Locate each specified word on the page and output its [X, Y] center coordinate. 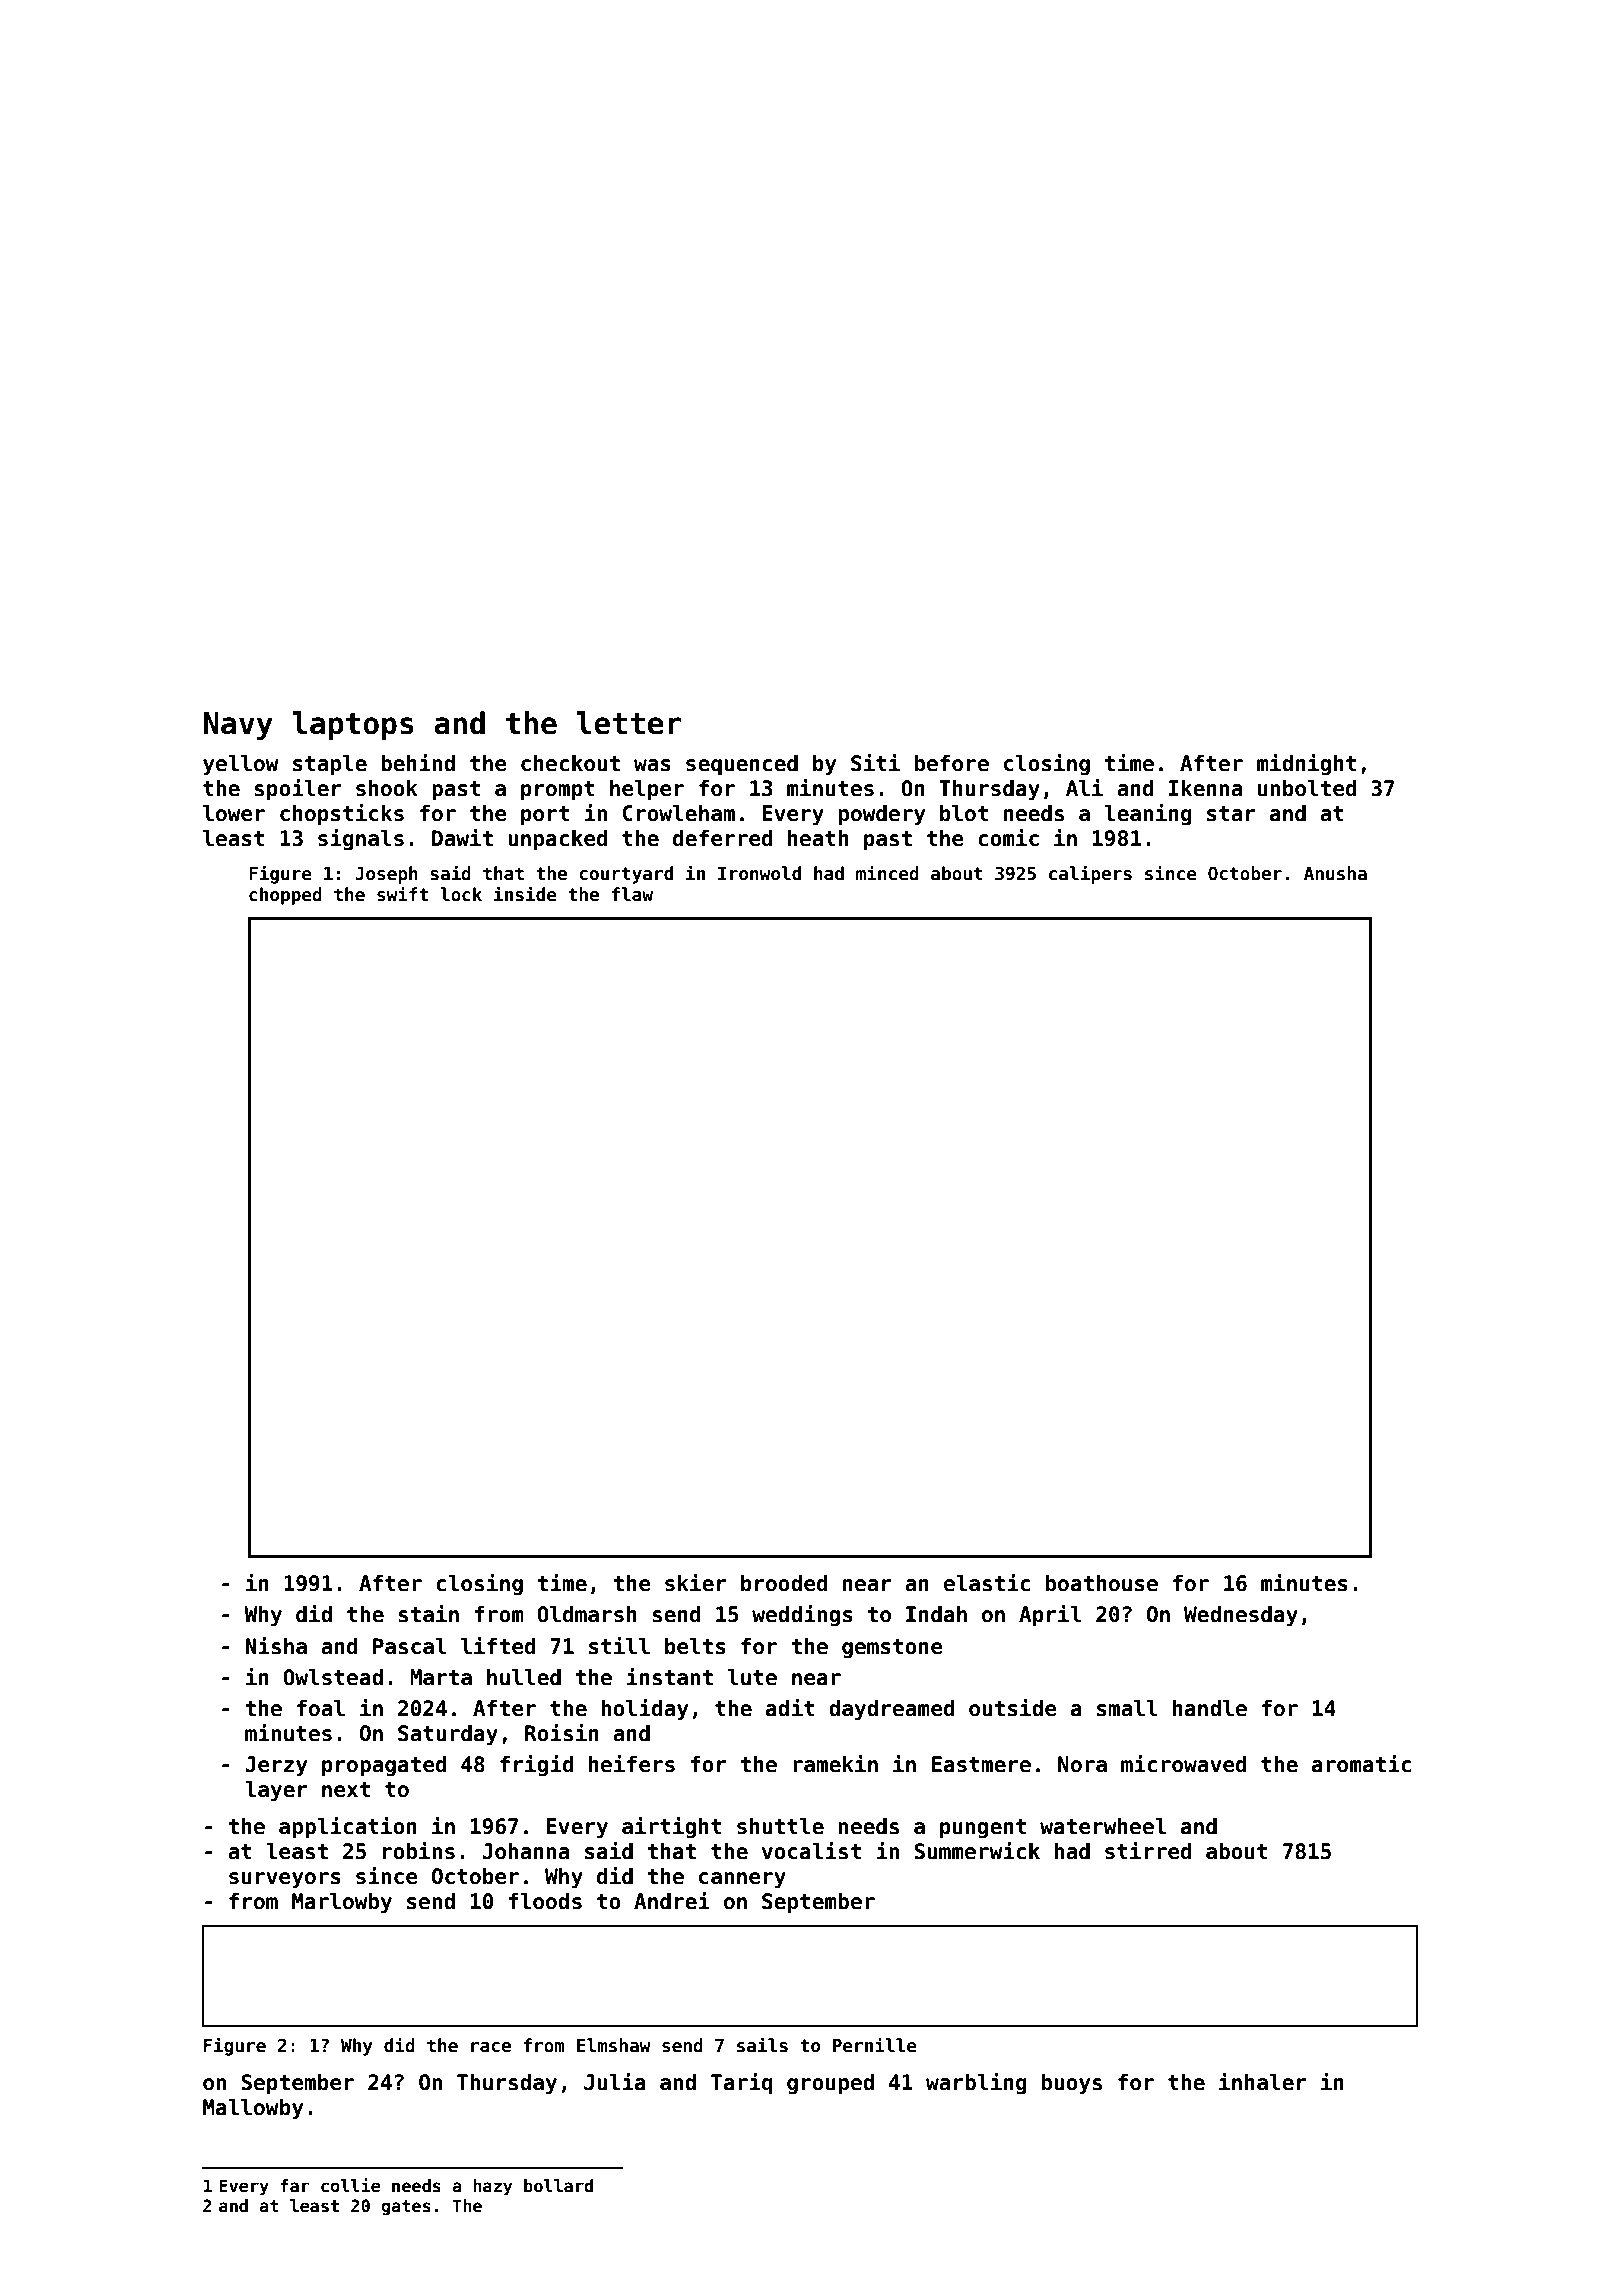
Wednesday [1241, 1616]
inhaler [1263, 2082]
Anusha [1335, 873]
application [348, 1828]
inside [525, 894]
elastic [987, 1583]
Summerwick [977, 1851]
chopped [285, 896]
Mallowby [253, 2109]
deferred [723, 838]
